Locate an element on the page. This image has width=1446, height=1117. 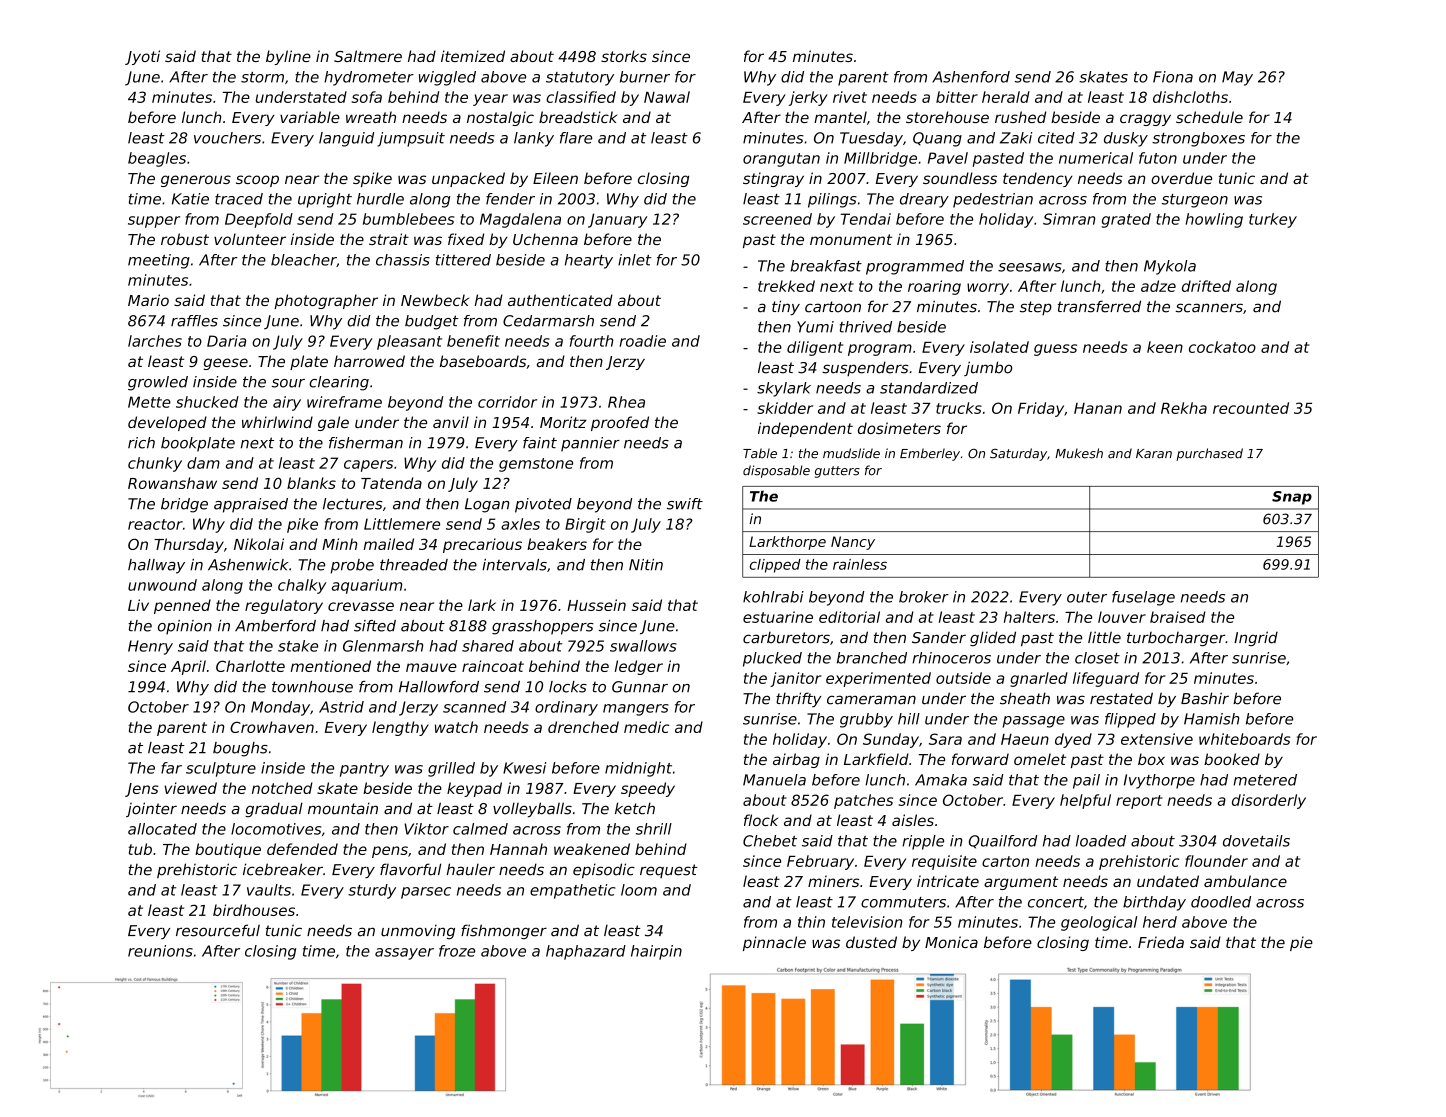
hairpin is located at coordinates (656, 952).
